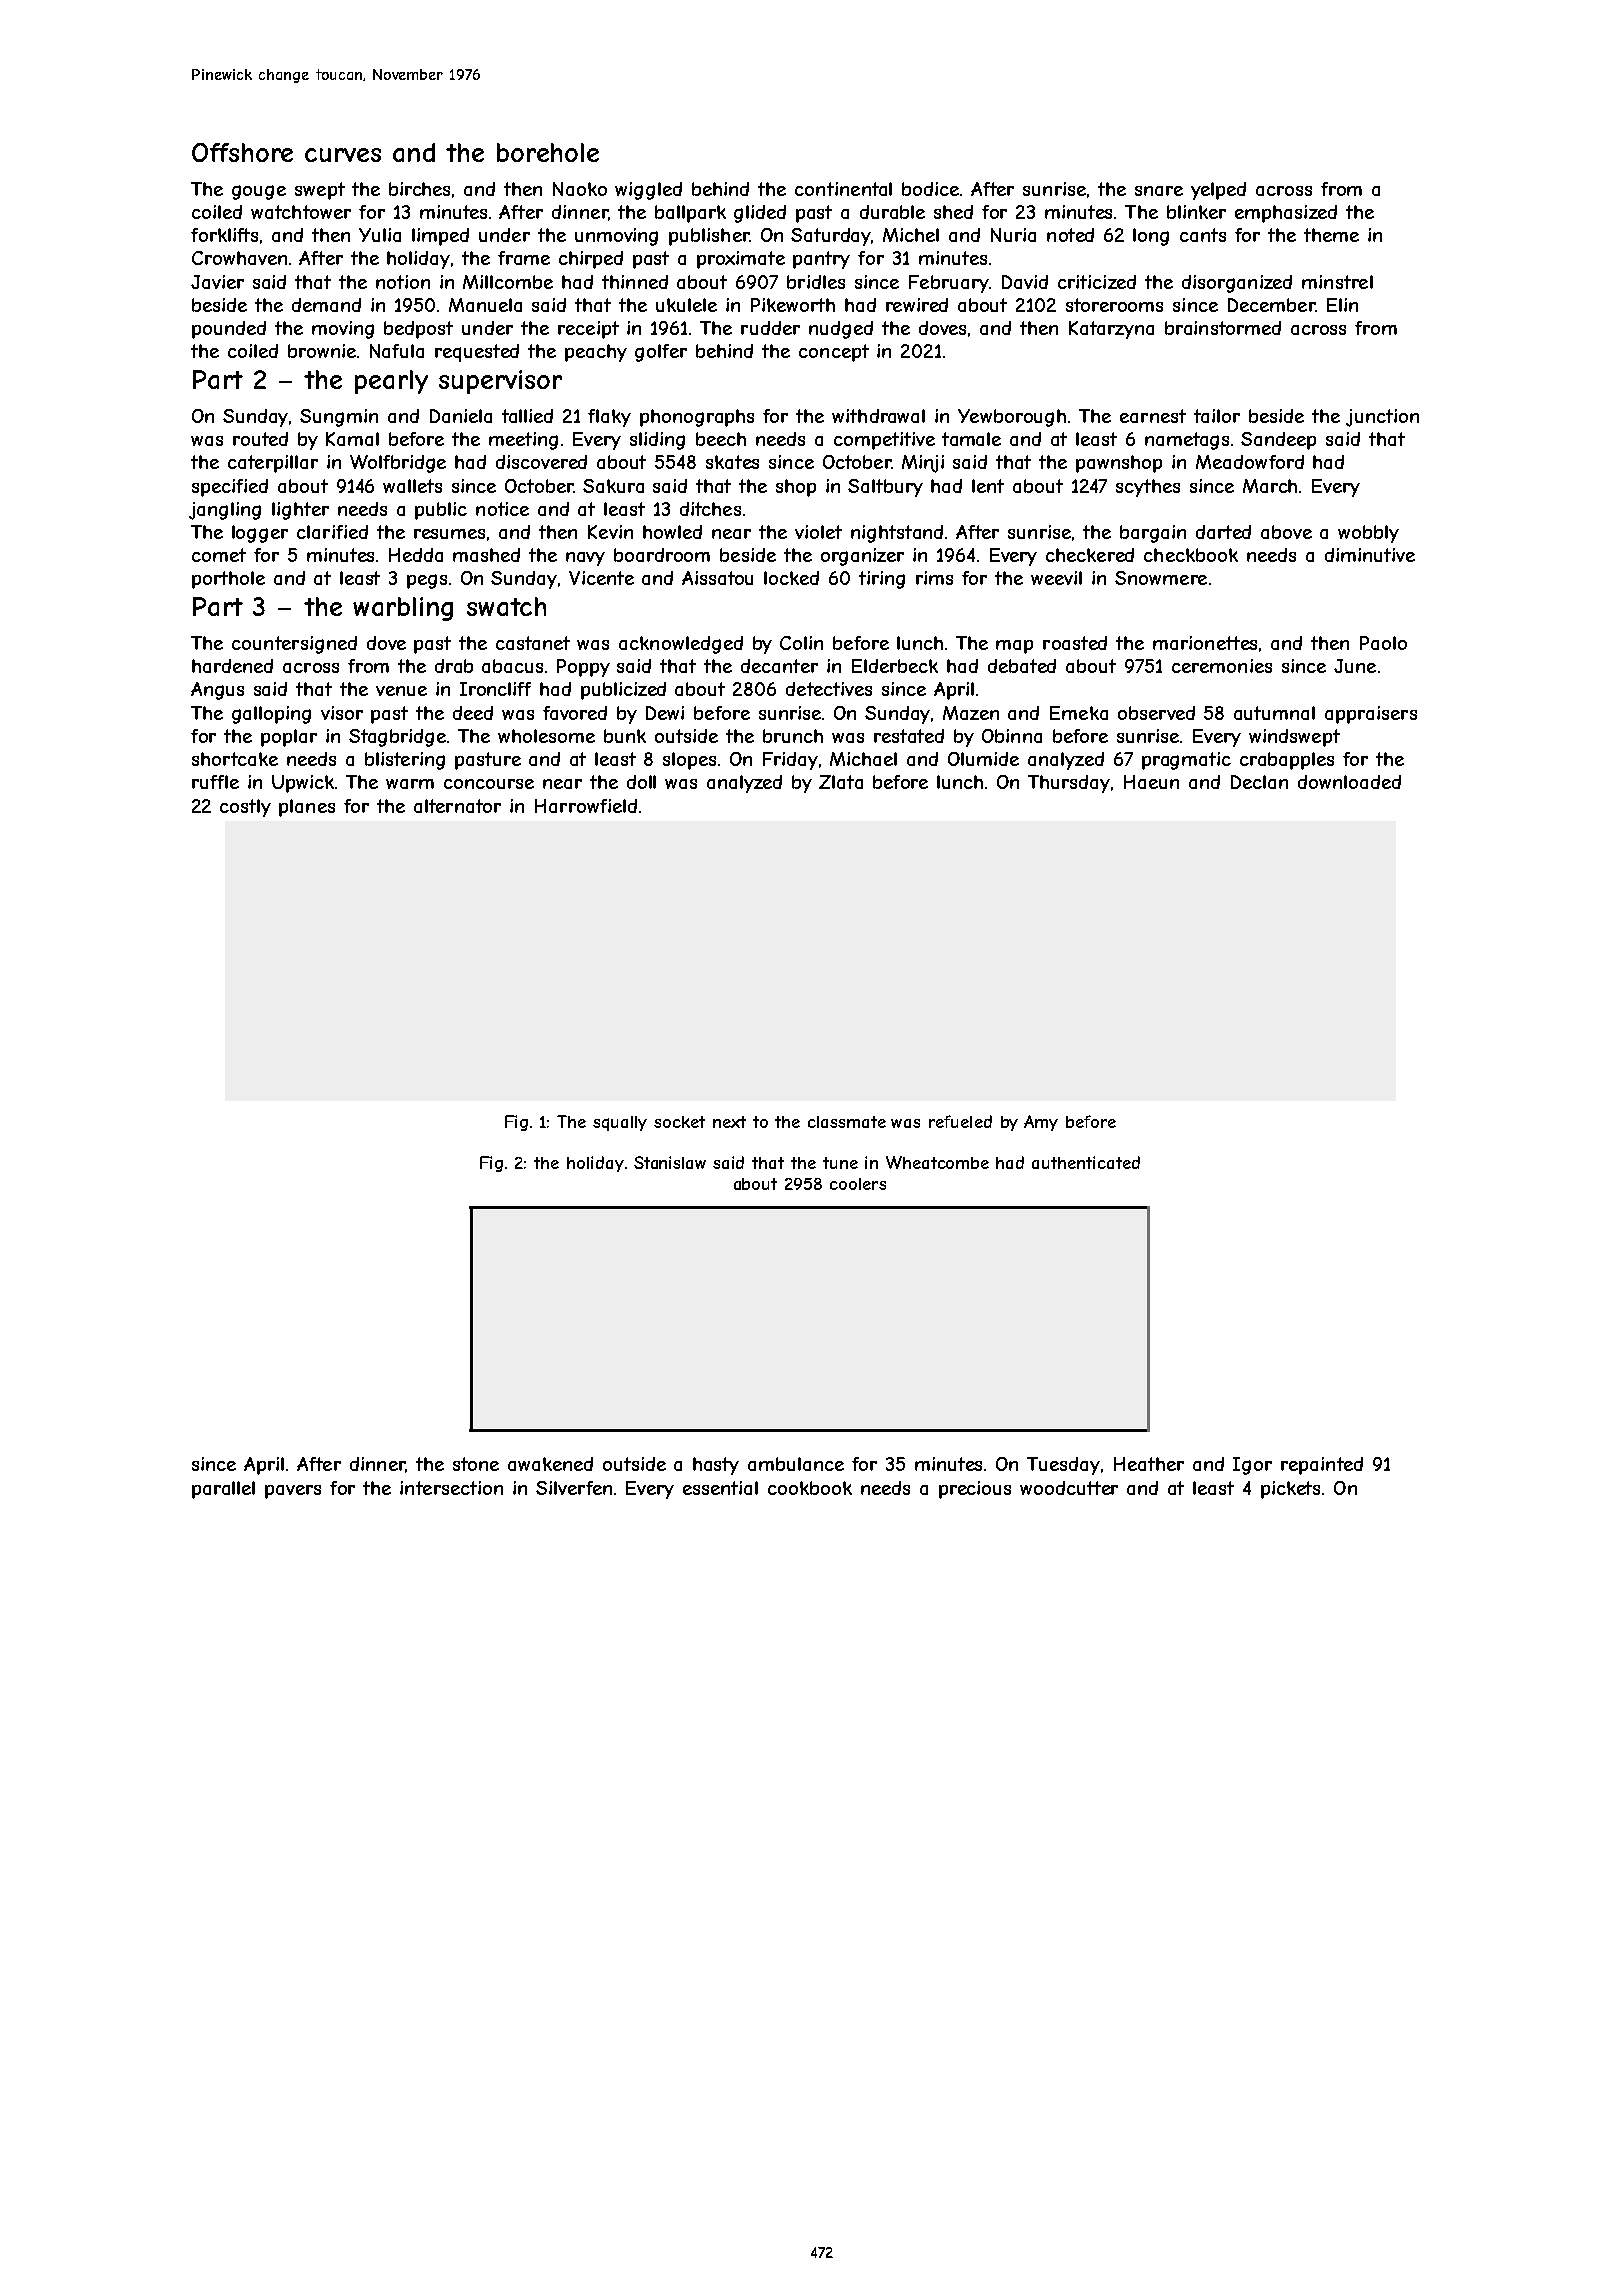 The image size is (1620, 2292). I want to click on shortcake, so click(235, 759).
